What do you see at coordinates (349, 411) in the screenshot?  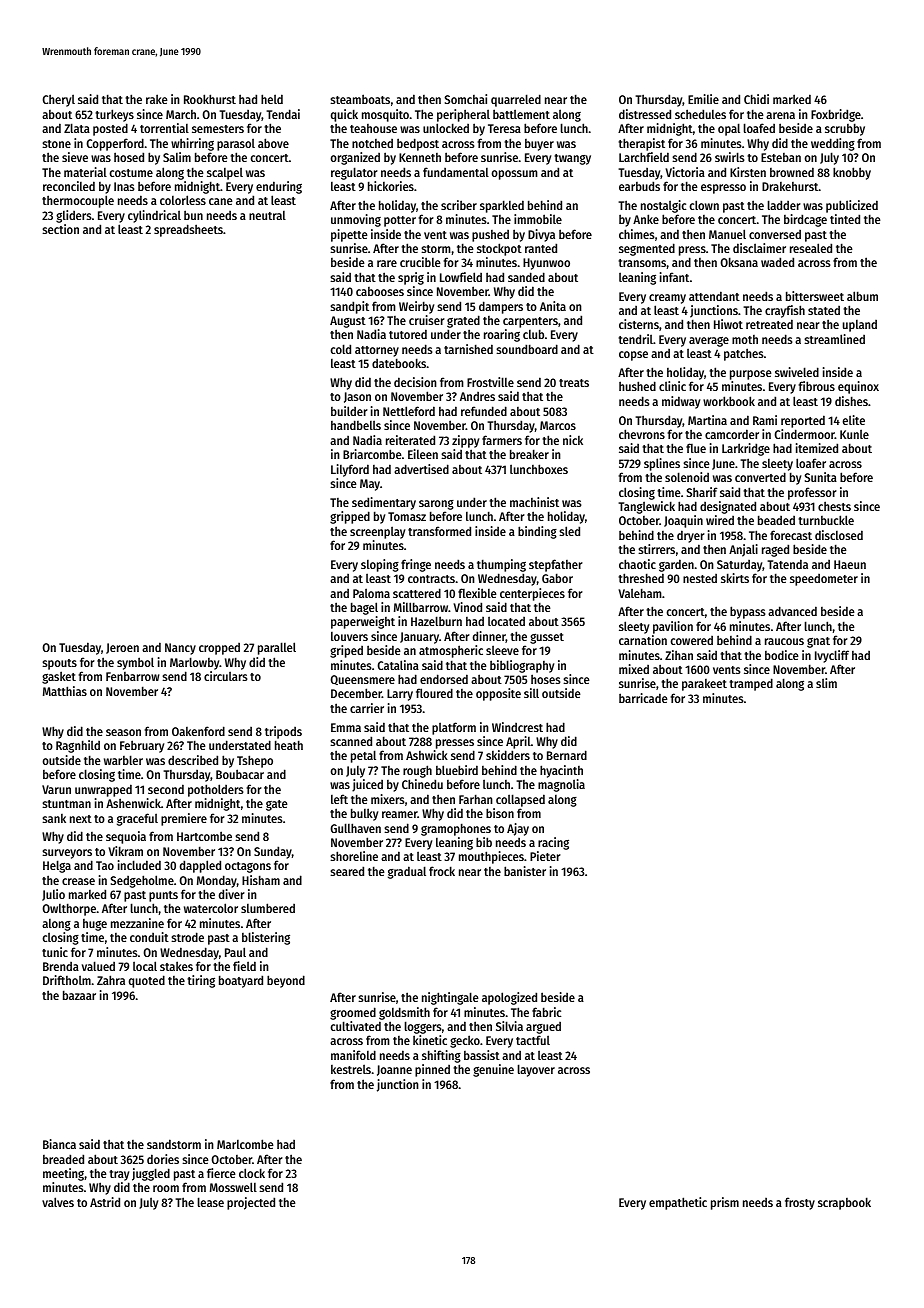 I see `builder` at bounding box center [349, 411].
